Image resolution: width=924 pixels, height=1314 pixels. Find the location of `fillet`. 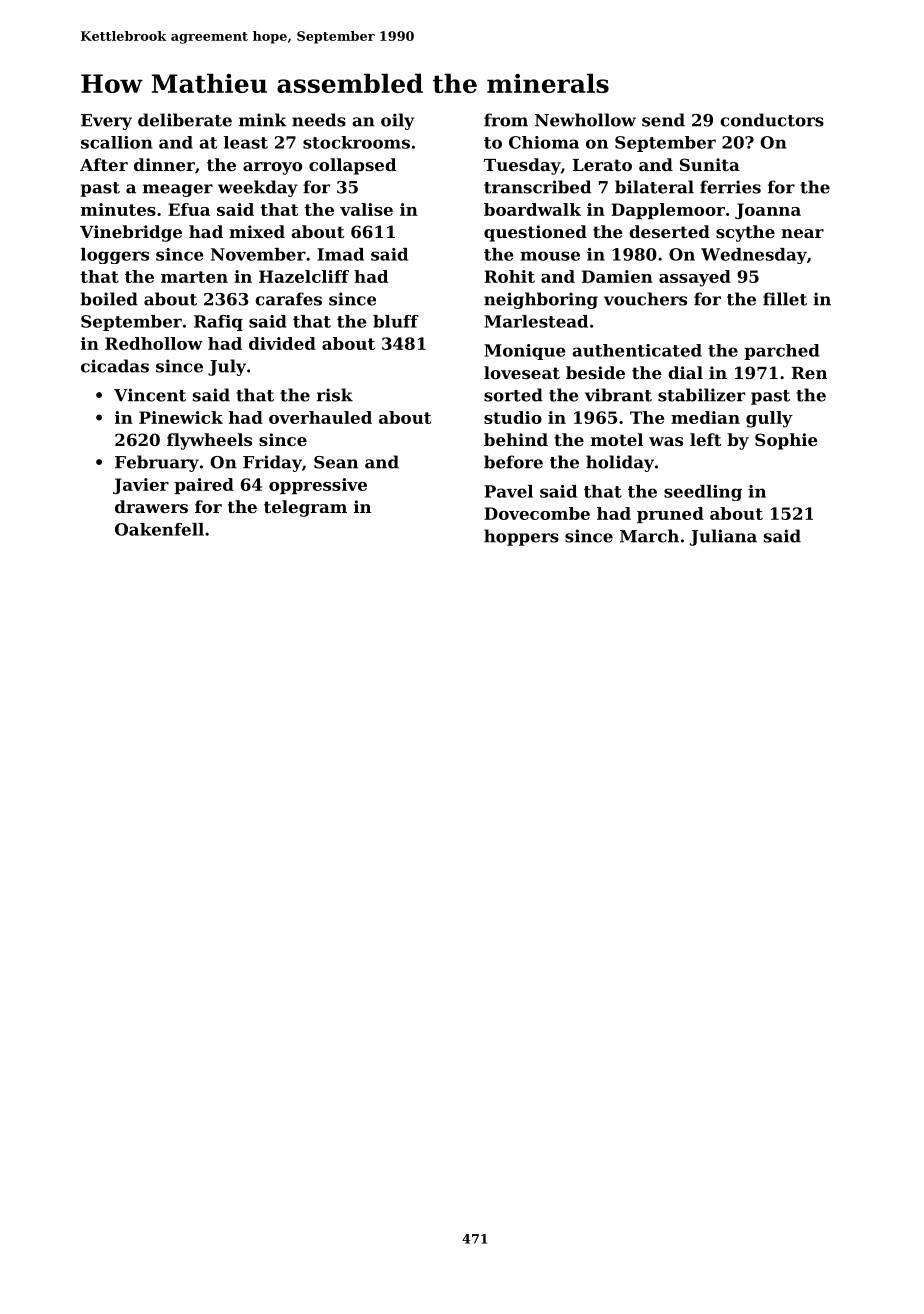

fillet is located at coordinates (785, 299).
